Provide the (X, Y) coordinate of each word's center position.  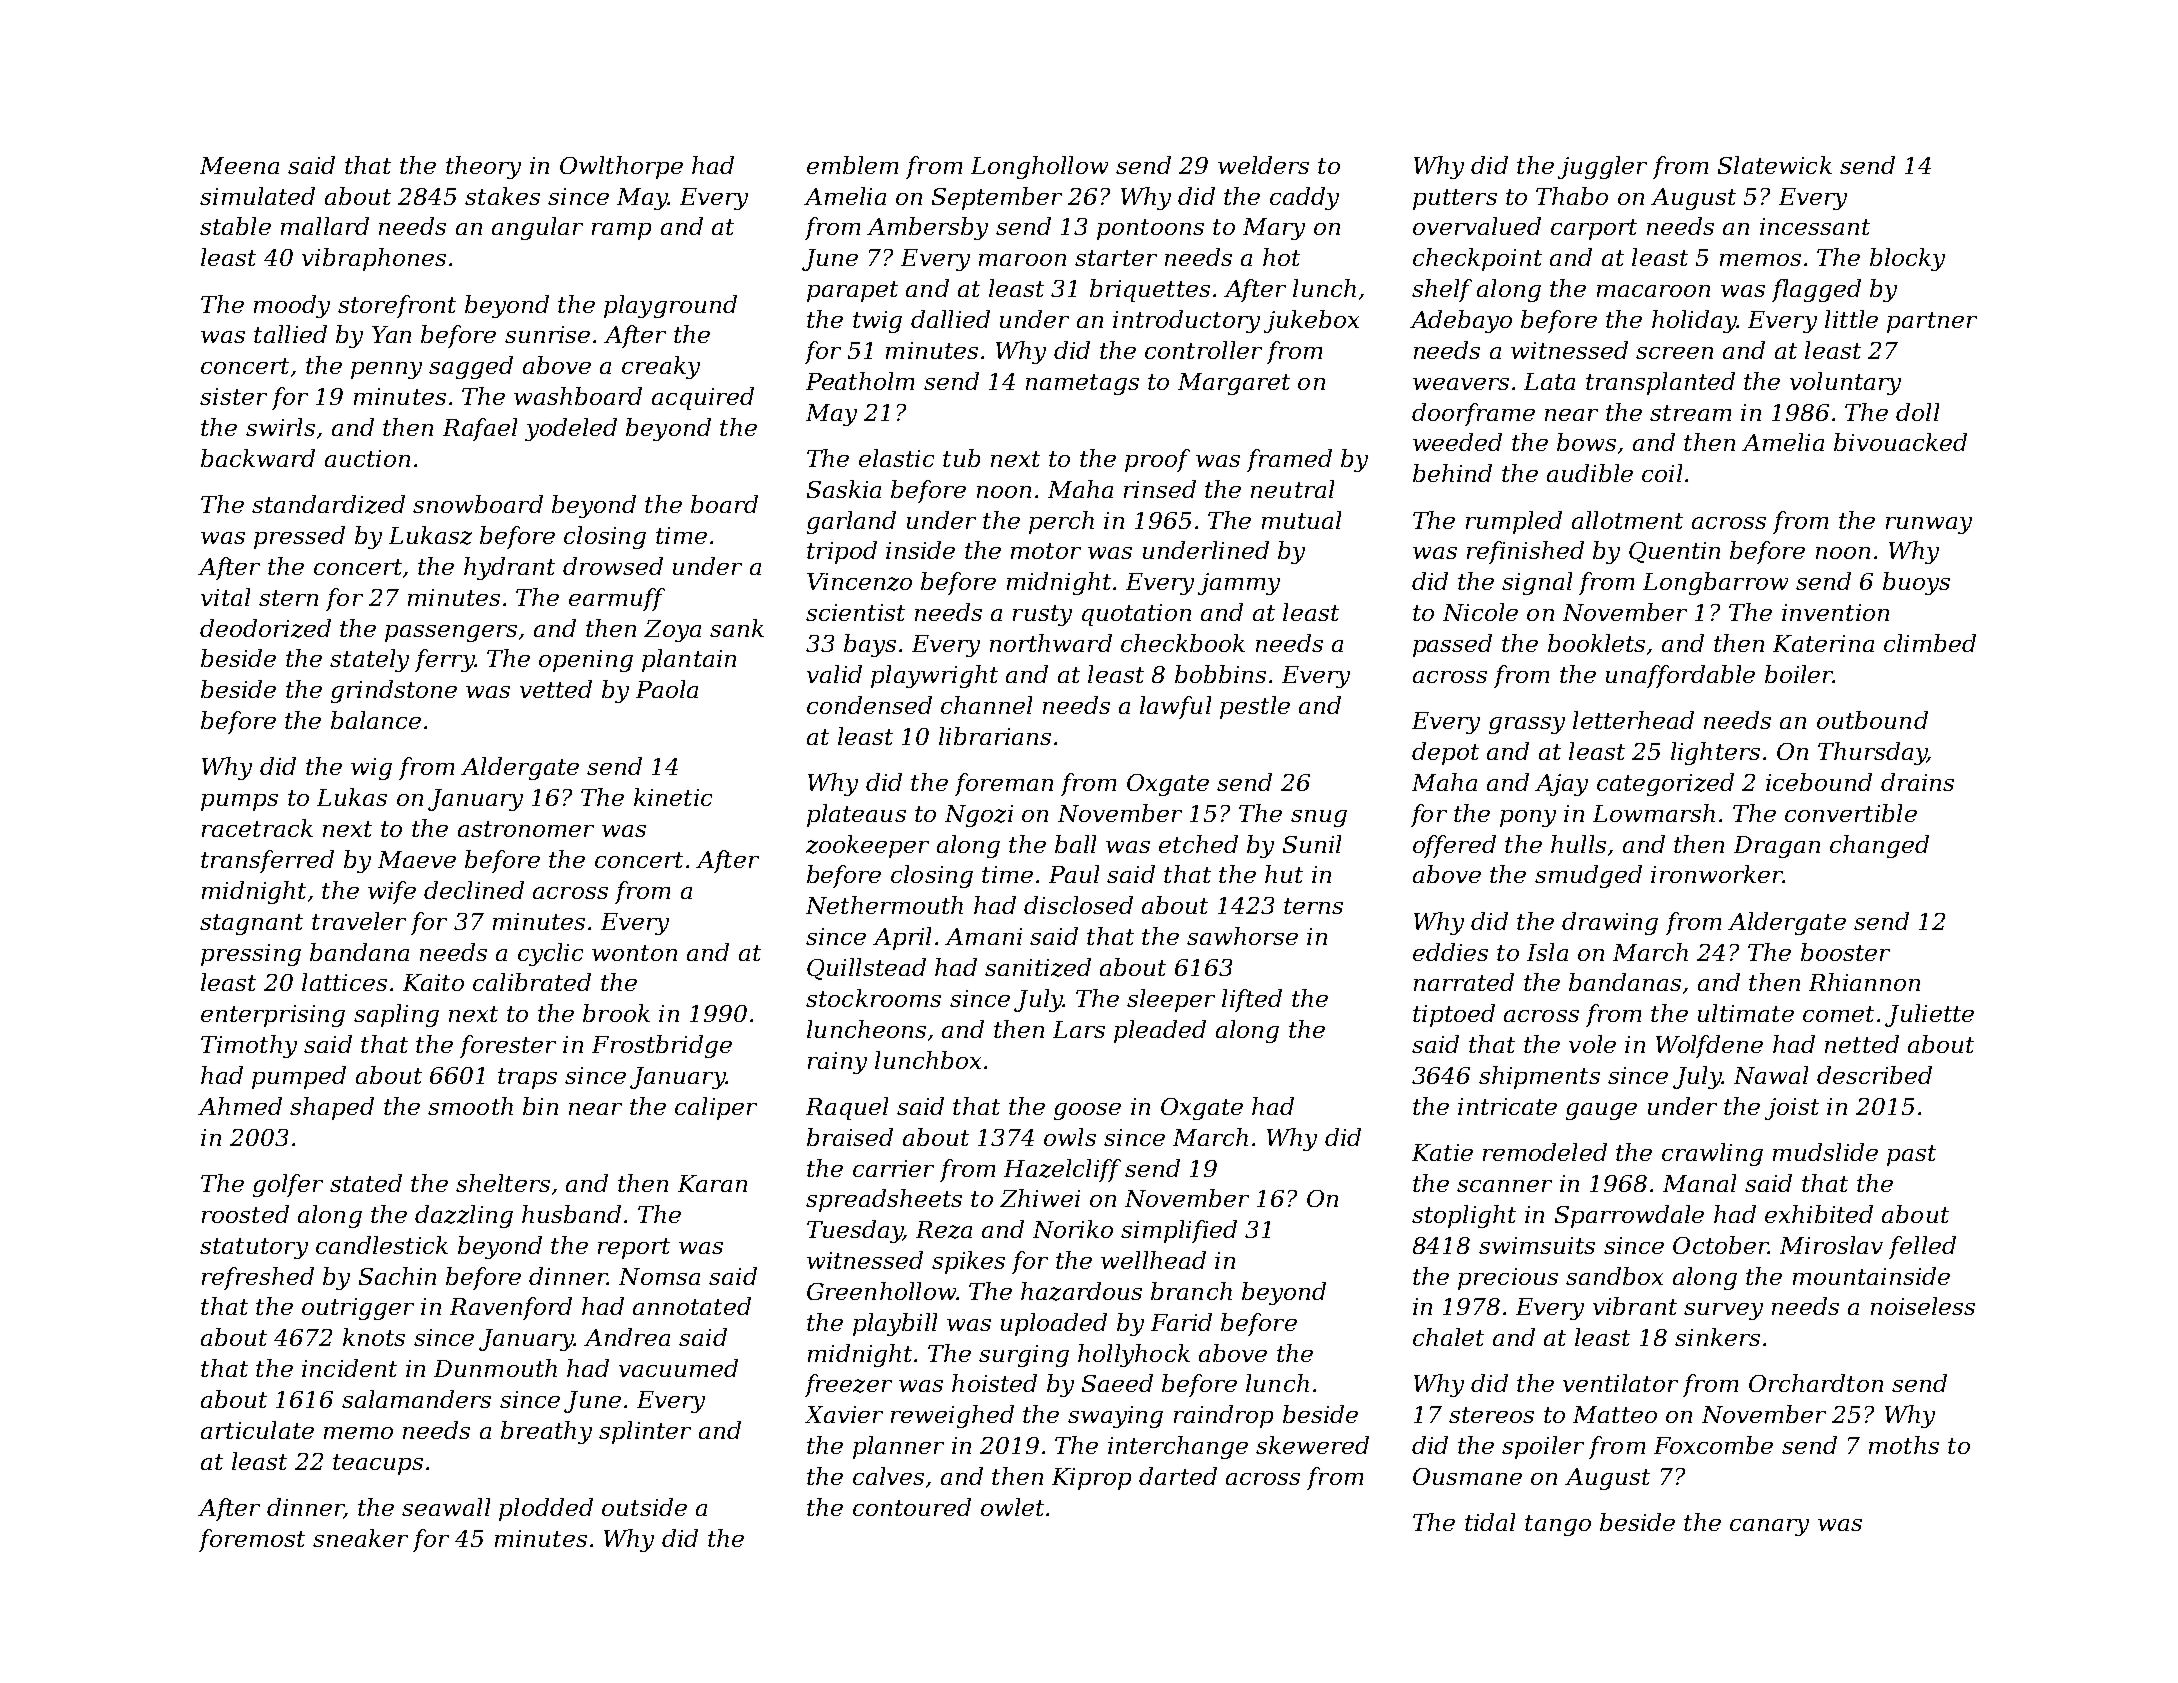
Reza (944, 1230)
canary (1769, 1527)
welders (1263, 165)
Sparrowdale (1629, 1216)
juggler (1602, 167)
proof (1157, 460)
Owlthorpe (621, 167)
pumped (299, 1077)
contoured (912, 1507)
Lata (1549, 381)
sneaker (360, 1538)
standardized (328, 504)
